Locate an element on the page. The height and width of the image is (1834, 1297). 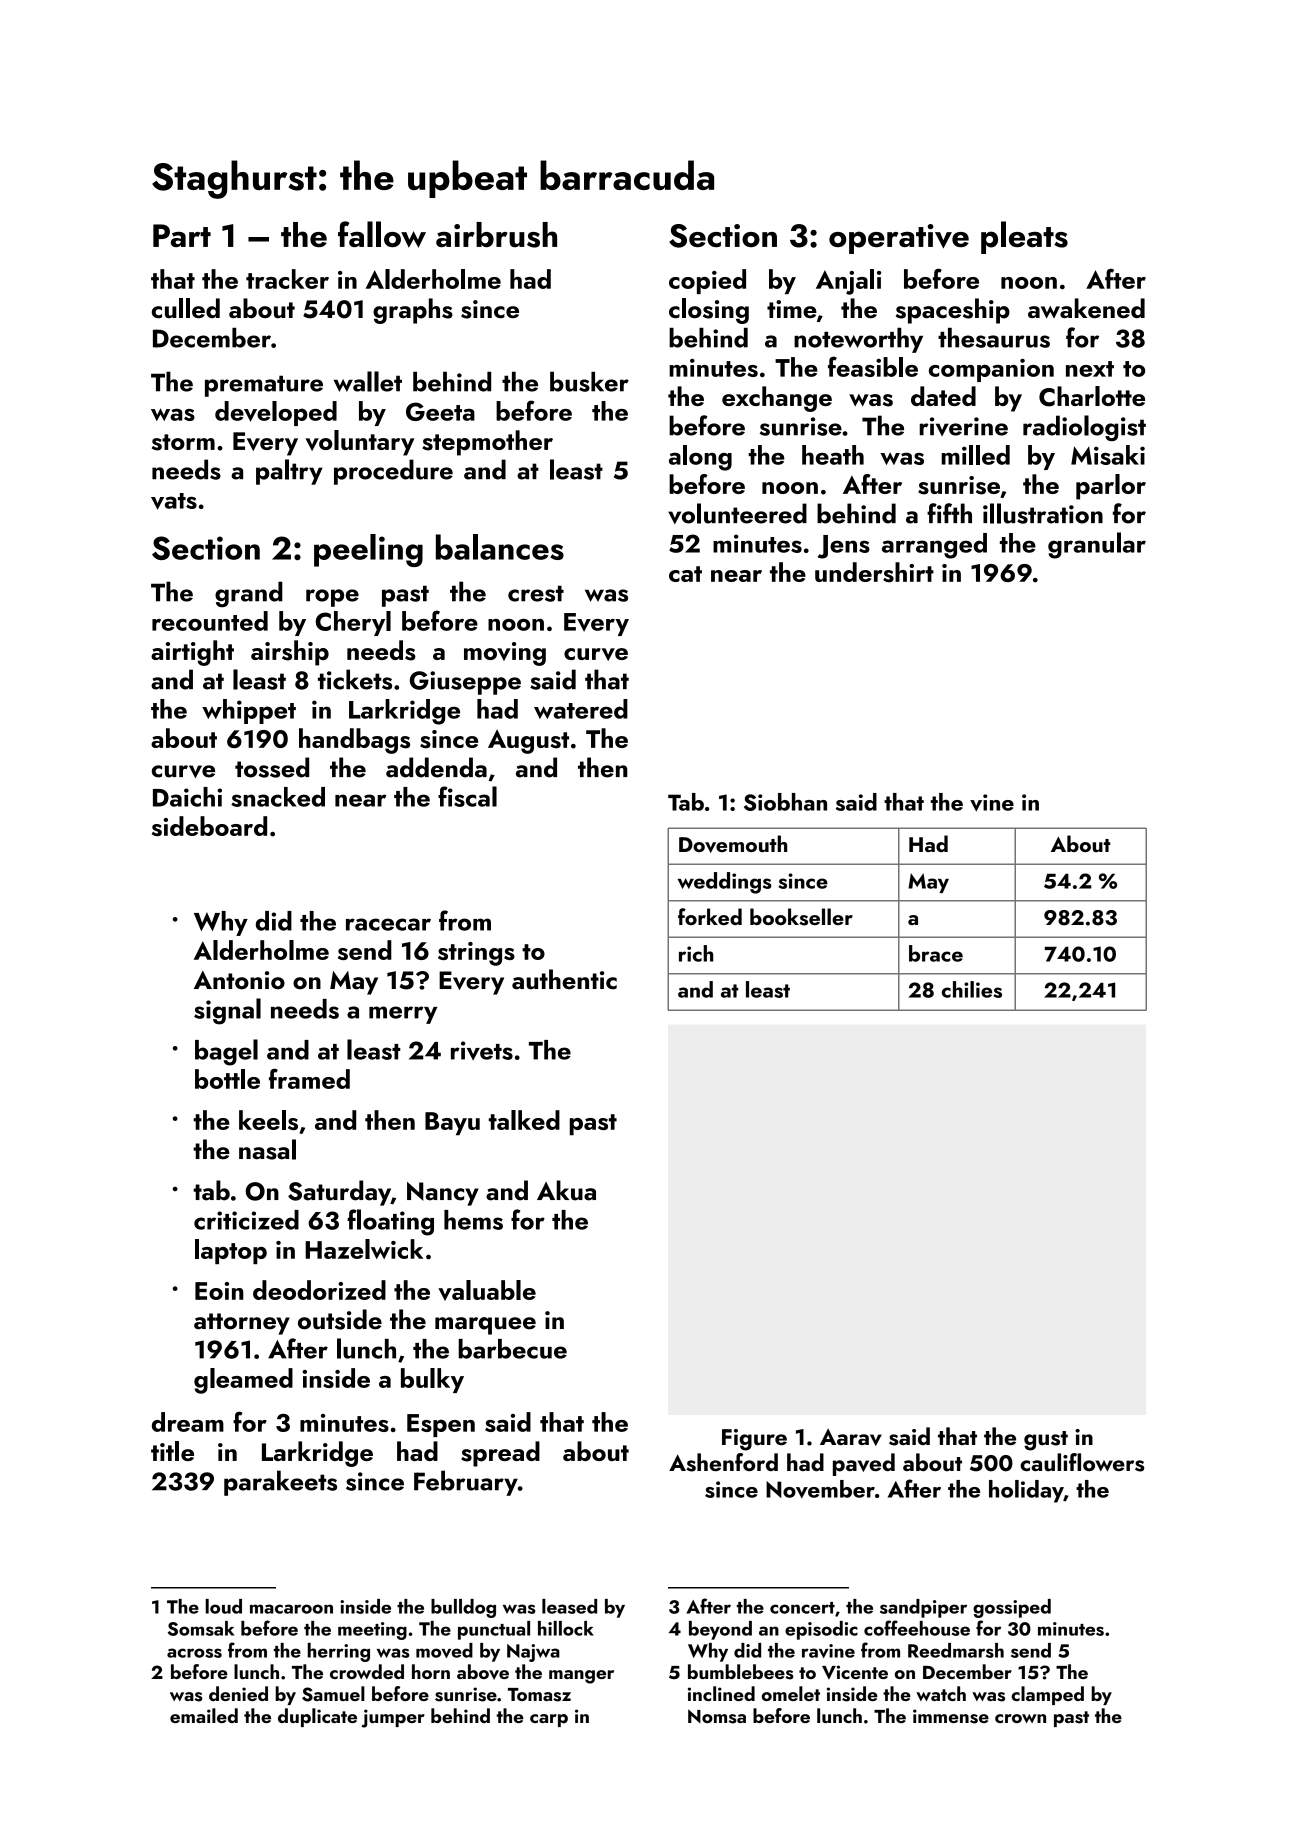
holiday is located at coordinates (1026, 1491).
